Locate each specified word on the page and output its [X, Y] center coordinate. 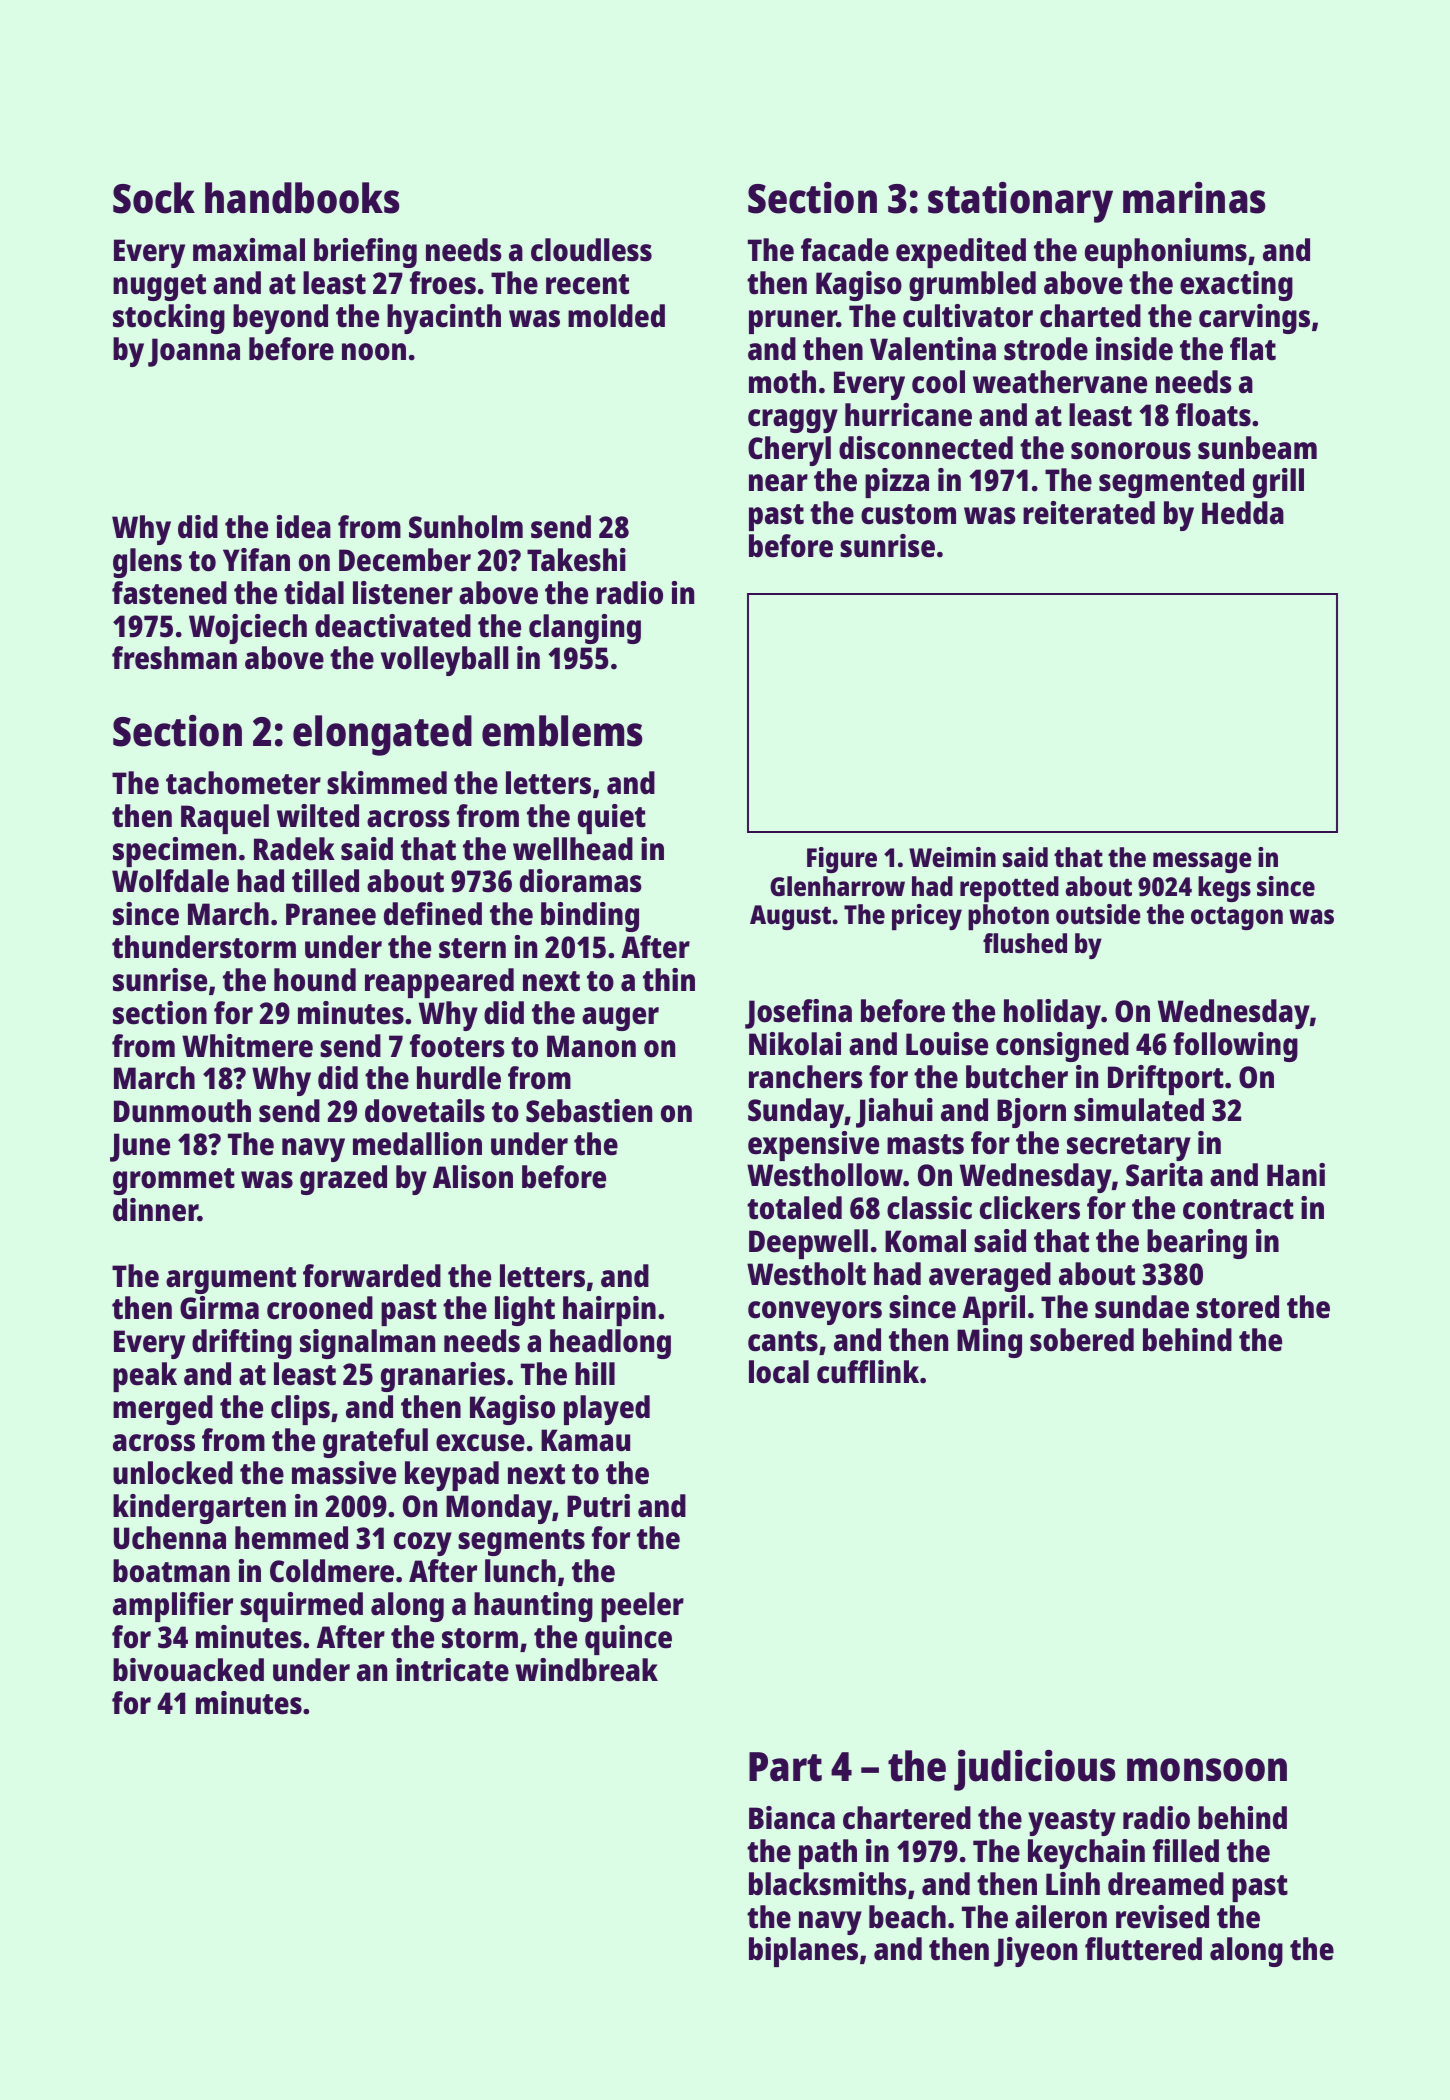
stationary [1020, 202]
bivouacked [188, 1670]
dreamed [1166, 1884]
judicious [1035, 1770]
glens [147, 563]
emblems [562, 731]
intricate [452, 1670]
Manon [591, 1046]
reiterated [1089, 513]
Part [785, 1767]
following [1235, 1047]
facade [845, 250]
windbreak [586, 1670]
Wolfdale [170, 881]
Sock [154, 198]
